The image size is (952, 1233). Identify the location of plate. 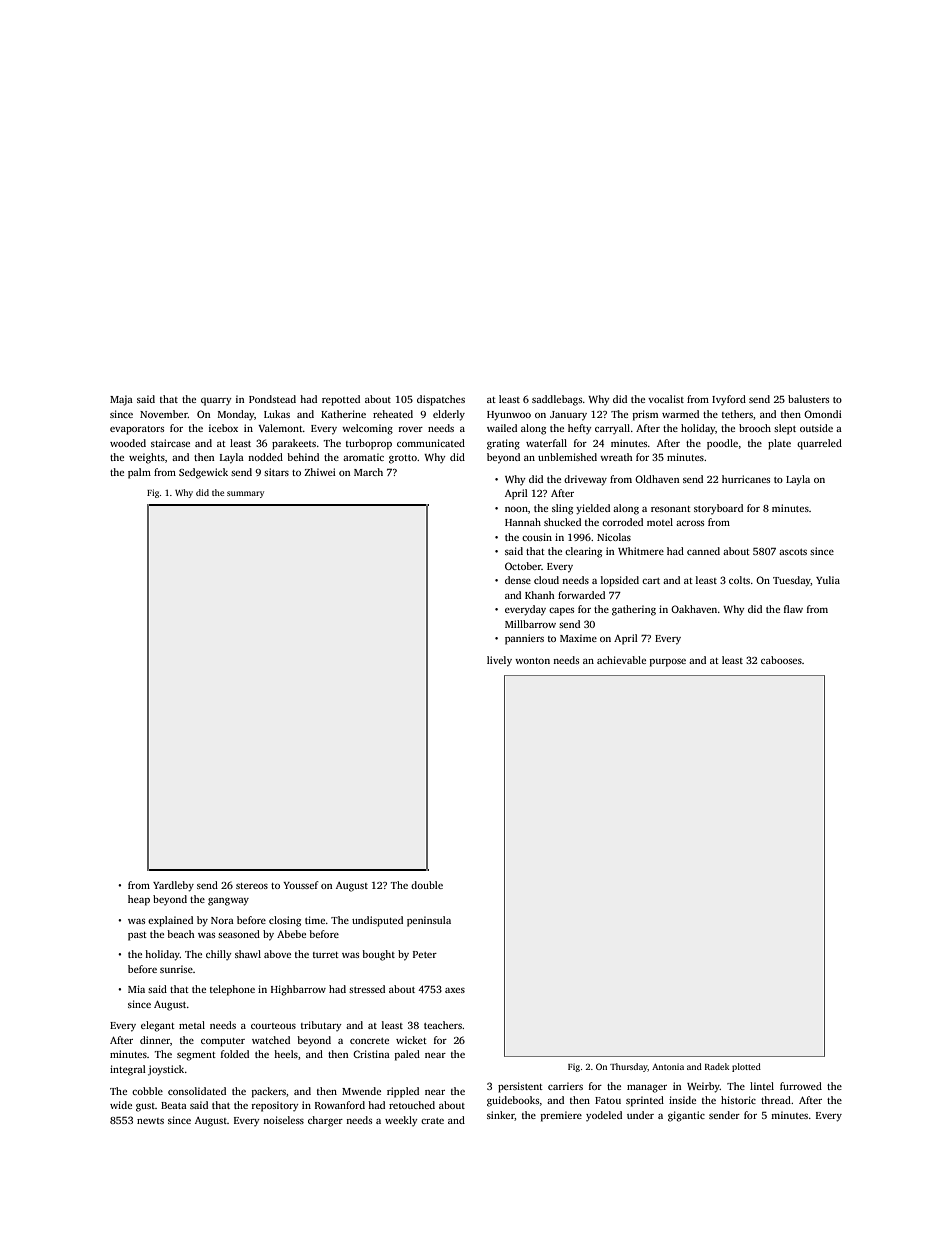
(779, 444).
